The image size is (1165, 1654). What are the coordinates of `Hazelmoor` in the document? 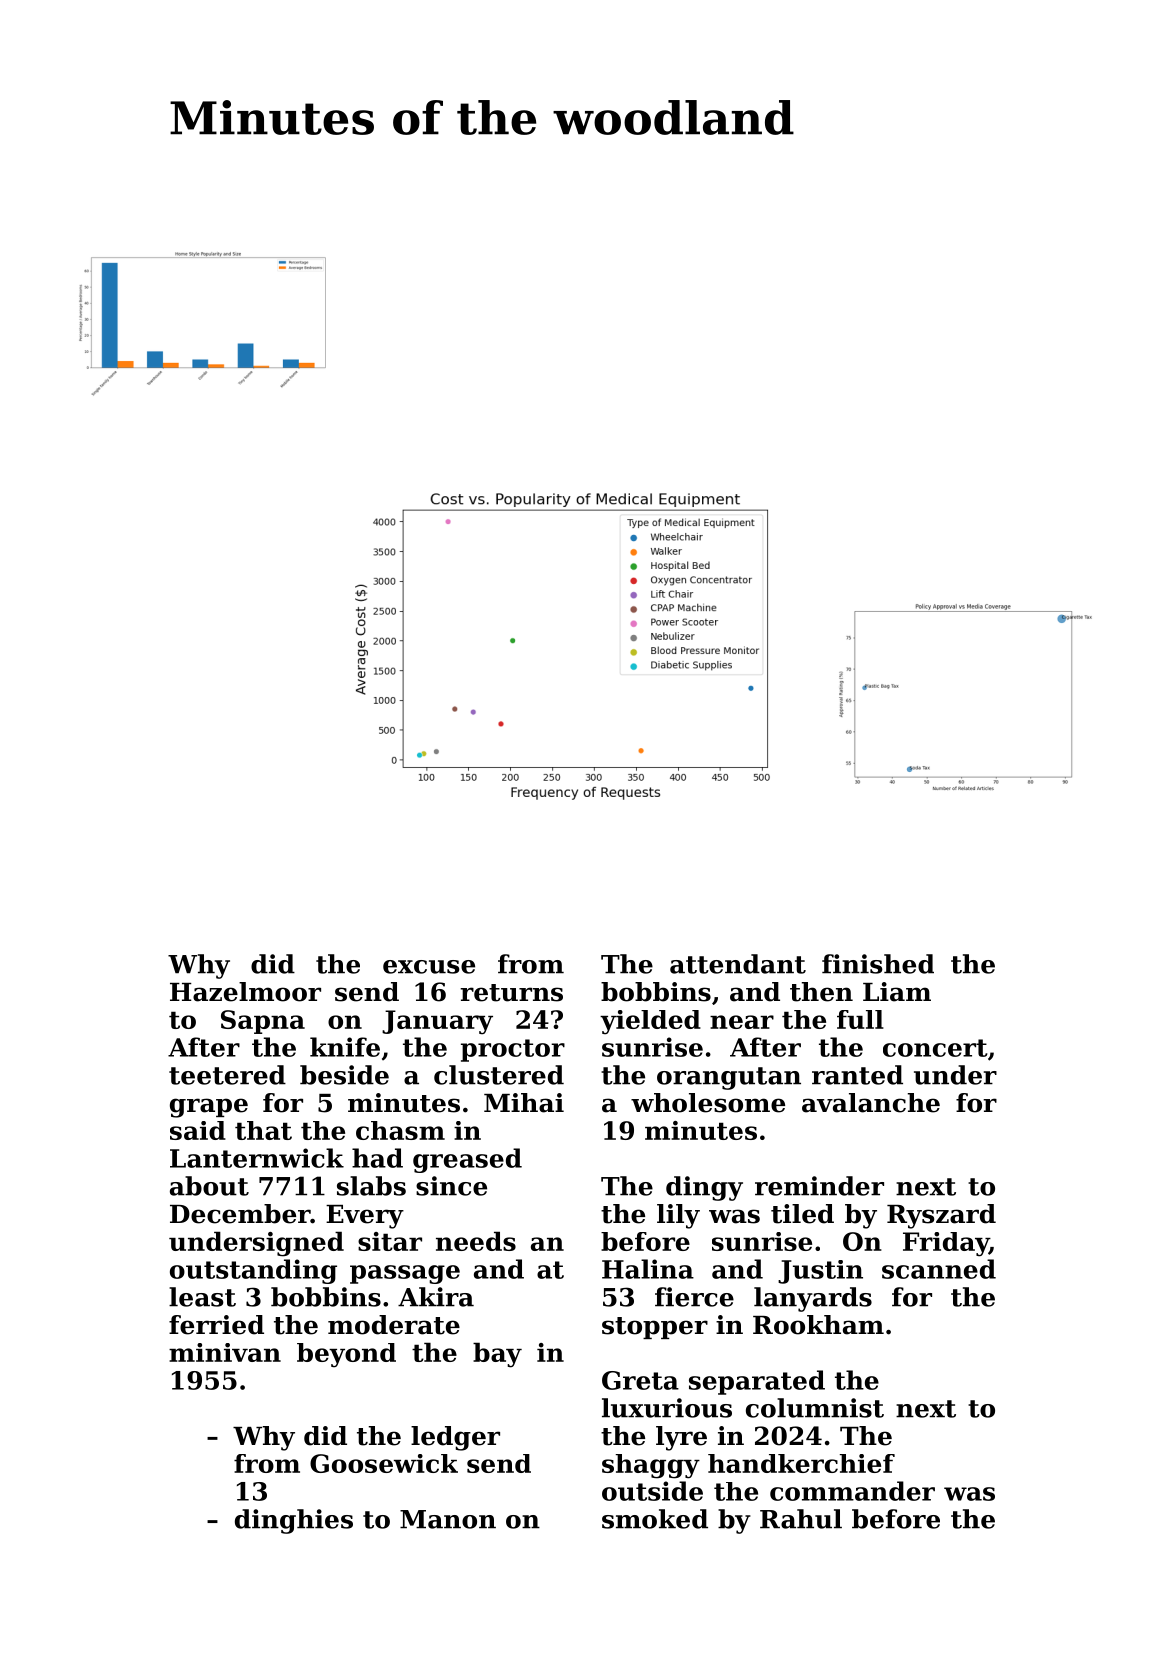 It's located at (245, 992).
